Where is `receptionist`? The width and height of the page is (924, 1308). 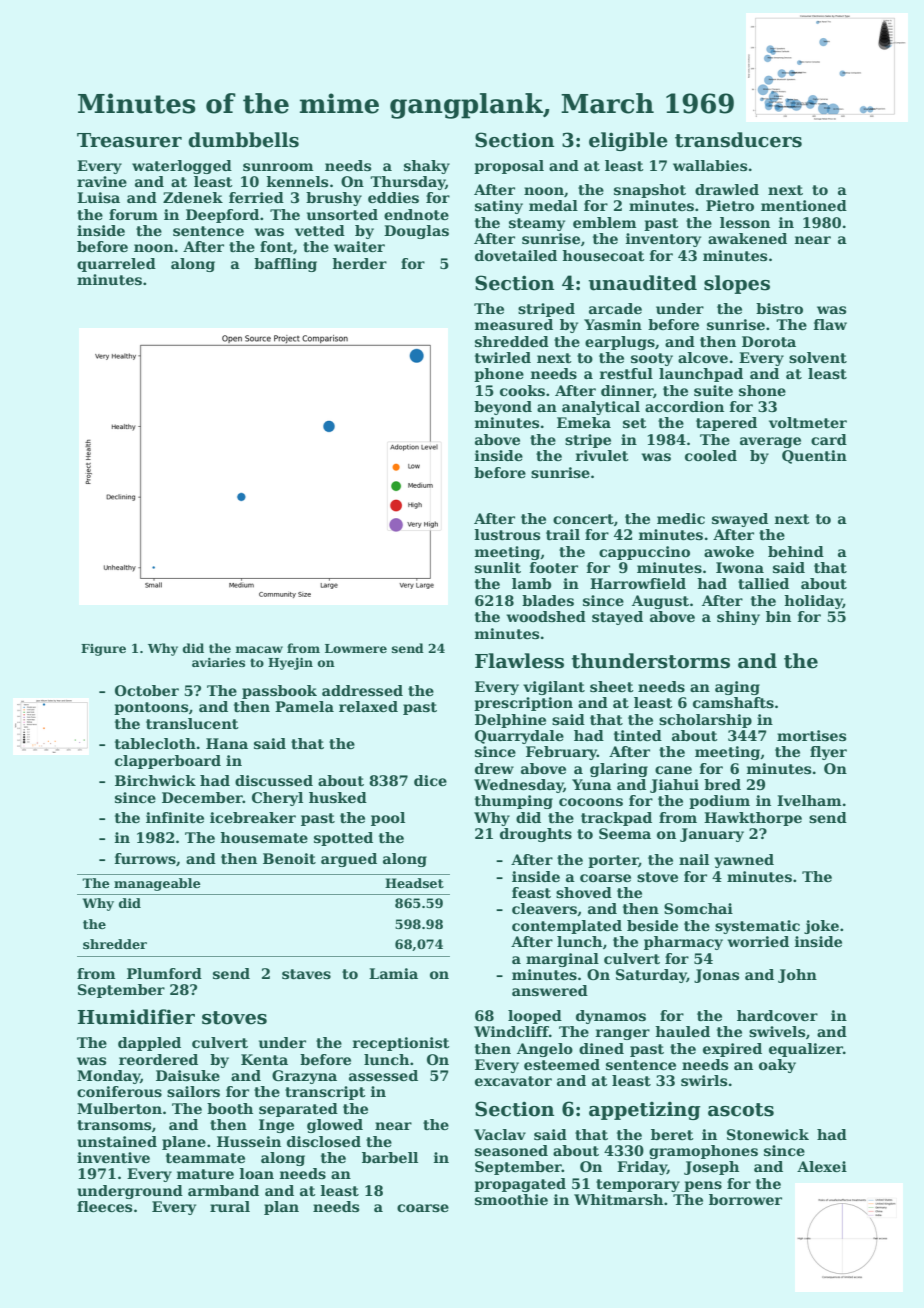 receptionist is located at coordinates (401, 1044).
